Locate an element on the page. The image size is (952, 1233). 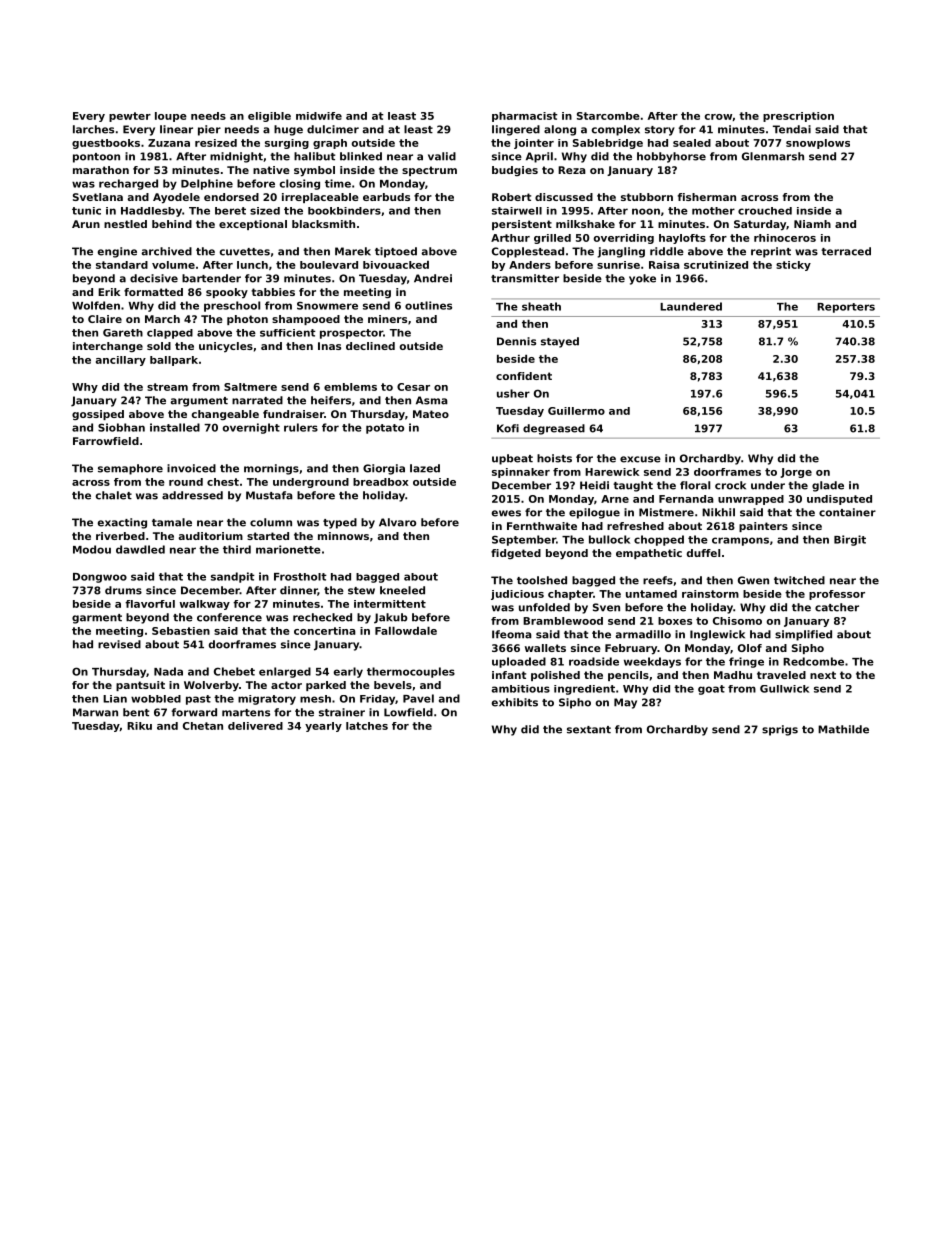
earbuds is located at coordinates (386, 197).
